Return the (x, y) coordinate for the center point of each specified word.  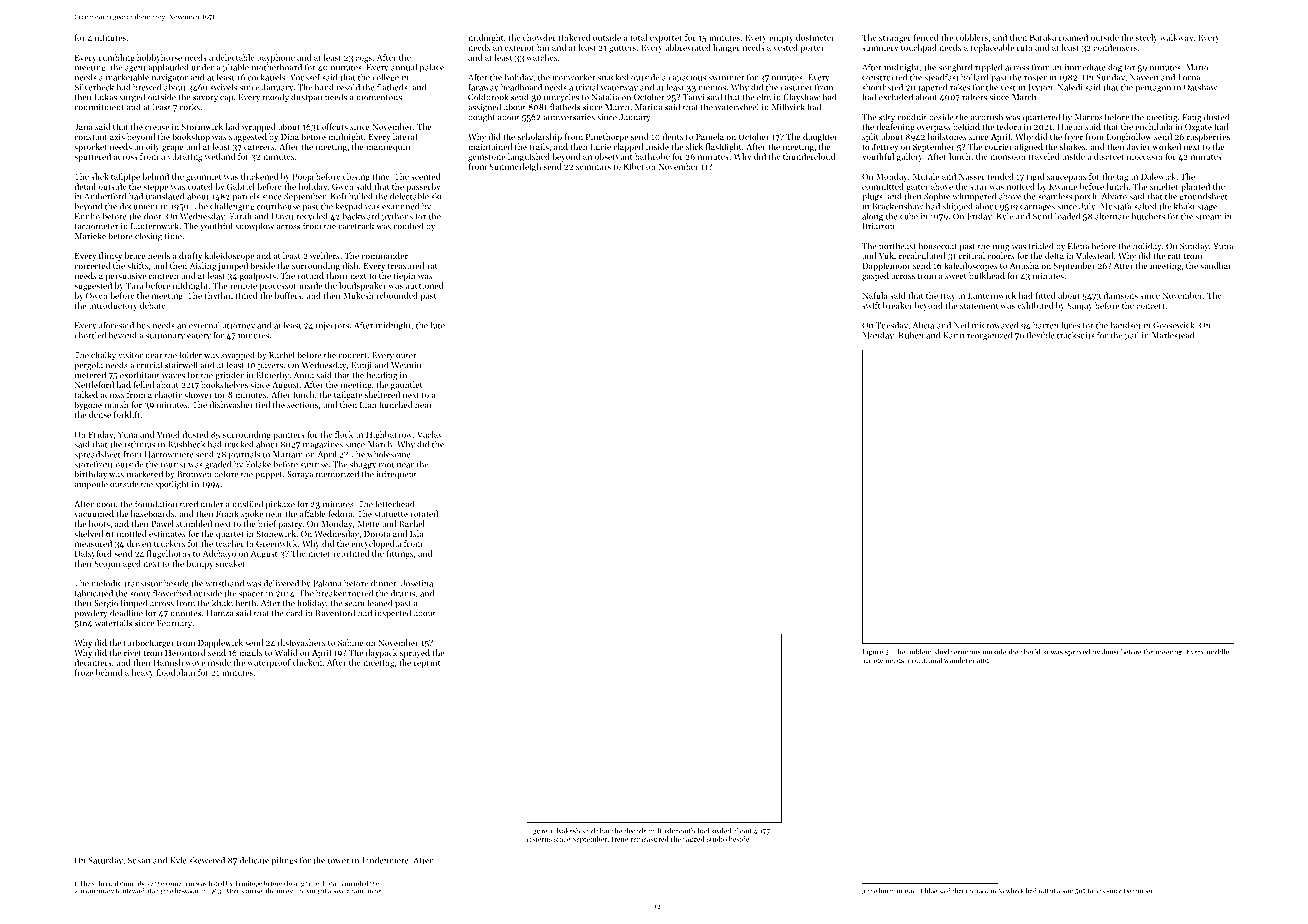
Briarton (878, 226)
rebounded (397, 295)
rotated (424, 513)
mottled (132, 533)
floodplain (175, 673)
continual (927, 660)
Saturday (105, 861)
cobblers (972, 37)
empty (781, 39)
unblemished (928, 652)
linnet (373, 891)
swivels (223, 87)
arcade (872, 660)
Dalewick (1158, 176)
